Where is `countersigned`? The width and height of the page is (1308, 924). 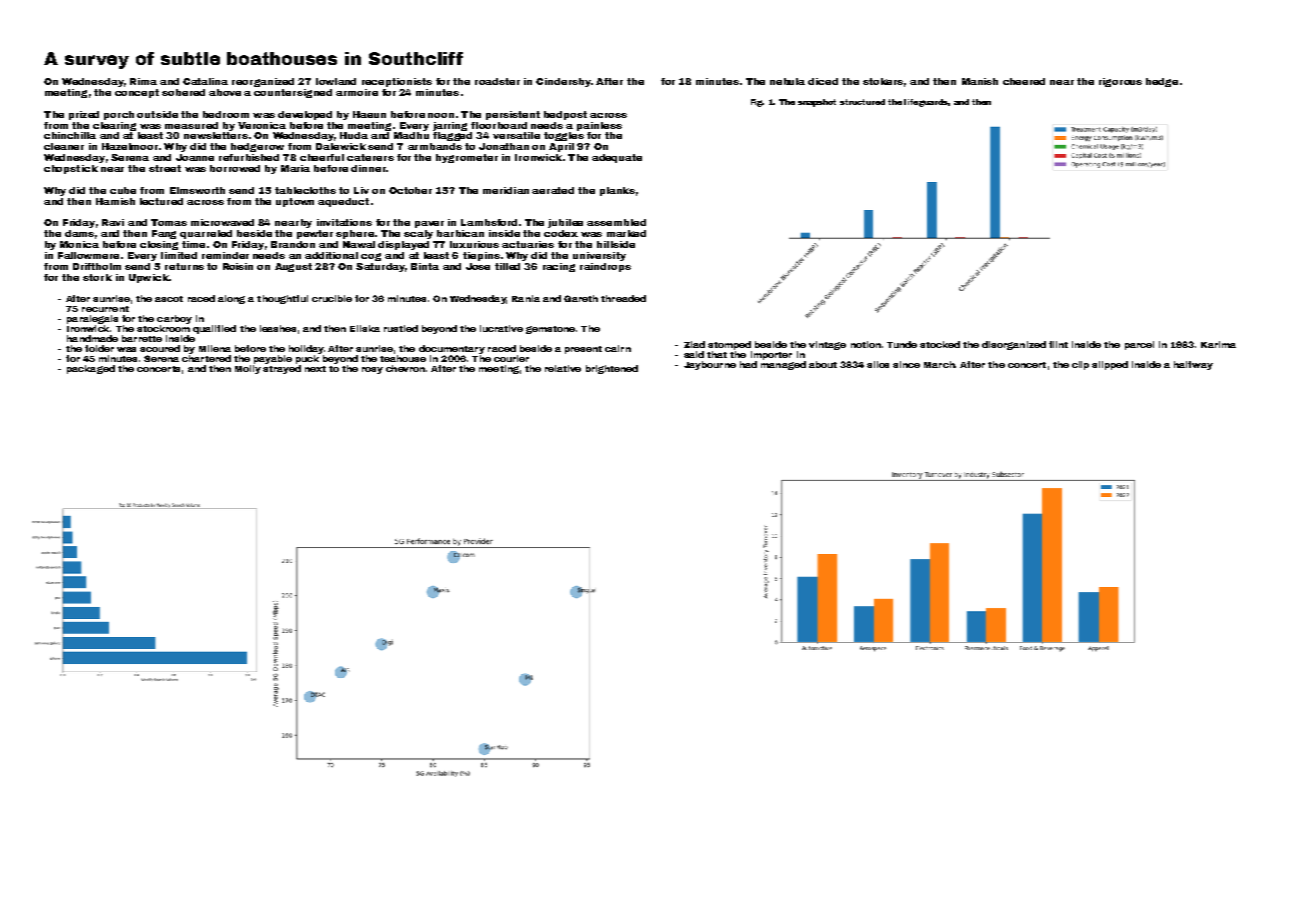
countersigned is located at coordinates (293, 93).
